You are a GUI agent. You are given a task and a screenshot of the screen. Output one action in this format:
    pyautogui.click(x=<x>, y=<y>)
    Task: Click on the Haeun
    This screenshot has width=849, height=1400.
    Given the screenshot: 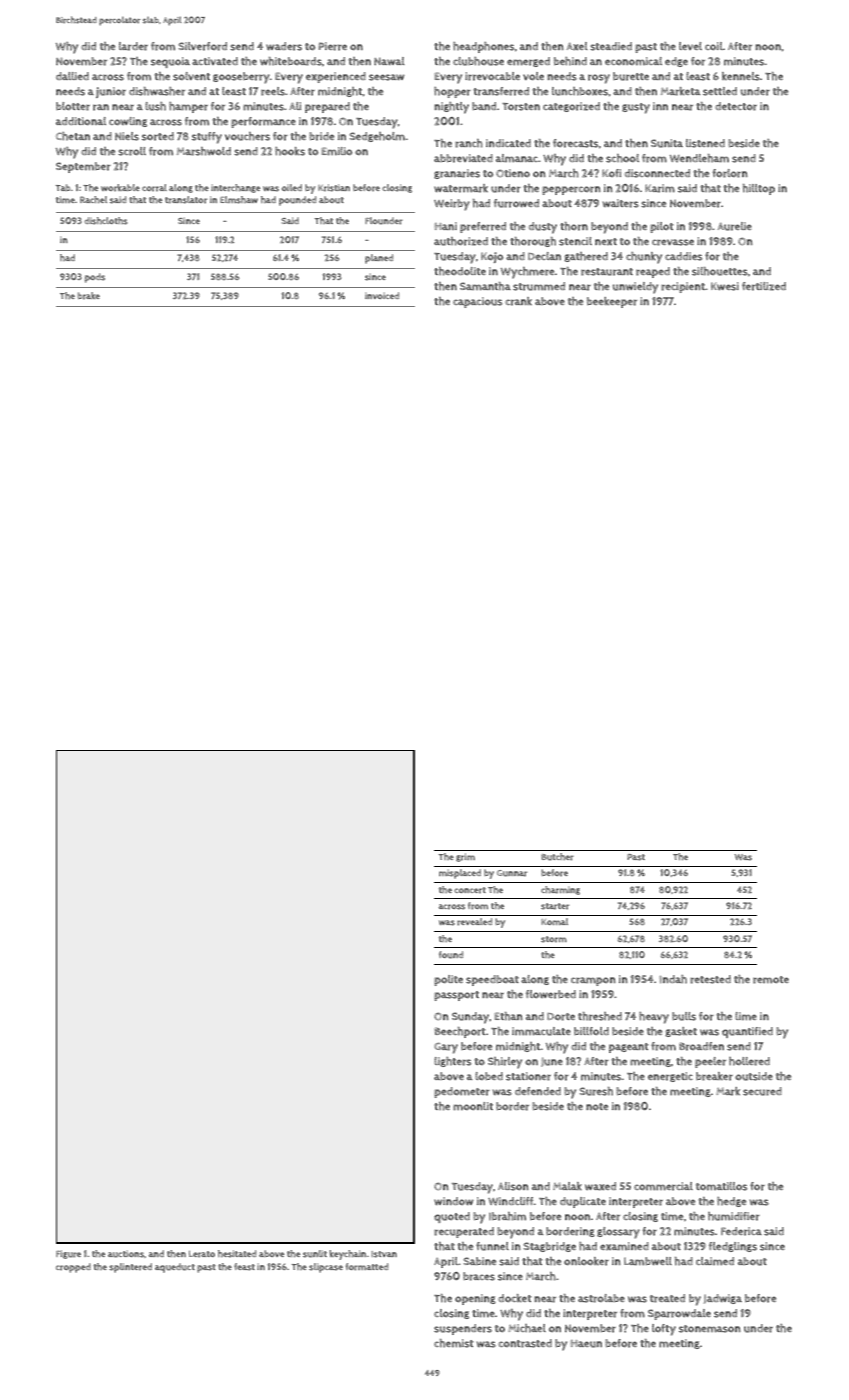 What is the action you would take?
    pyautogui.click(x=586, y=1344)
